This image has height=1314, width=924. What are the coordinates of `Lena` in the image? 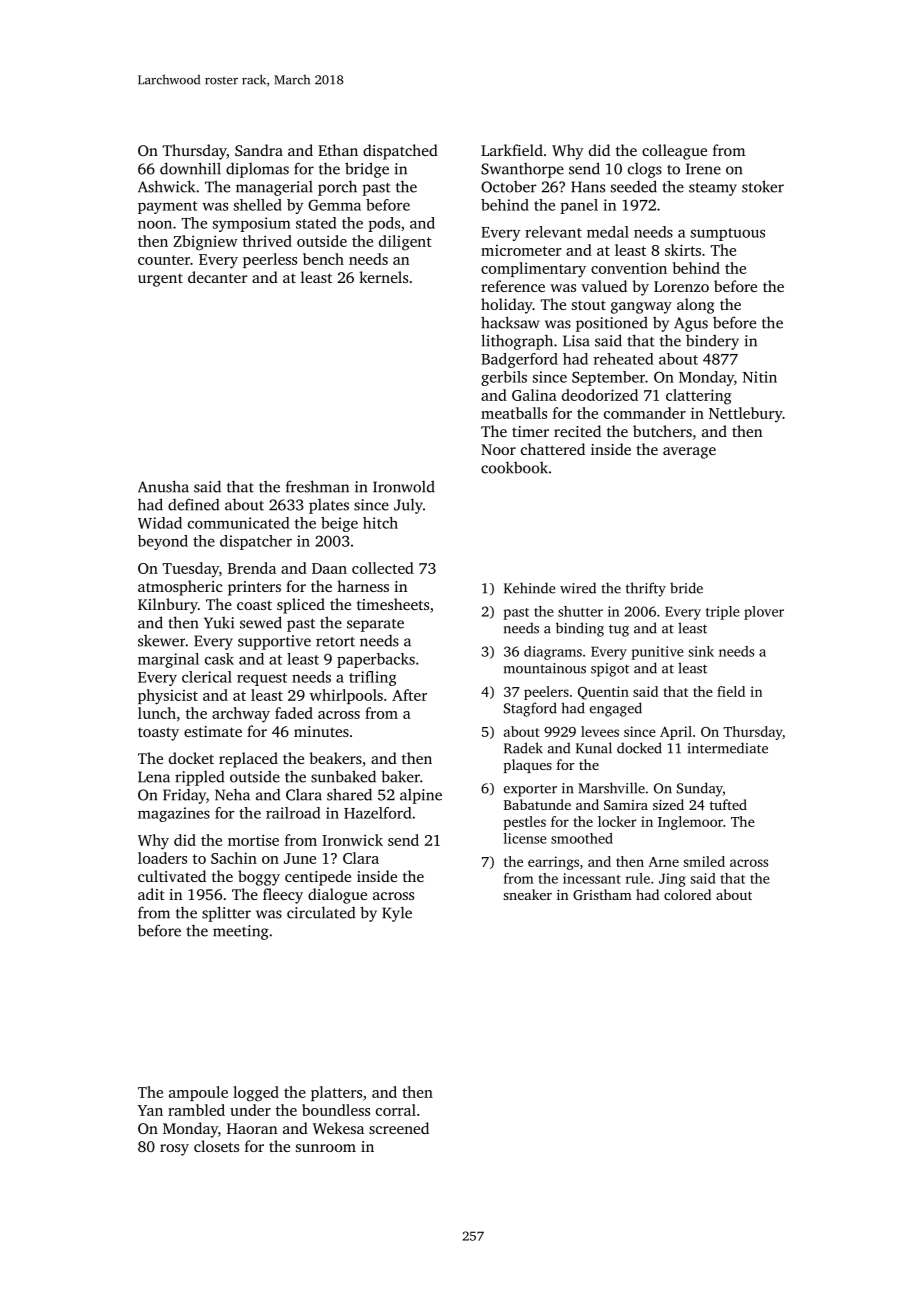 It's located at (154, 777).
